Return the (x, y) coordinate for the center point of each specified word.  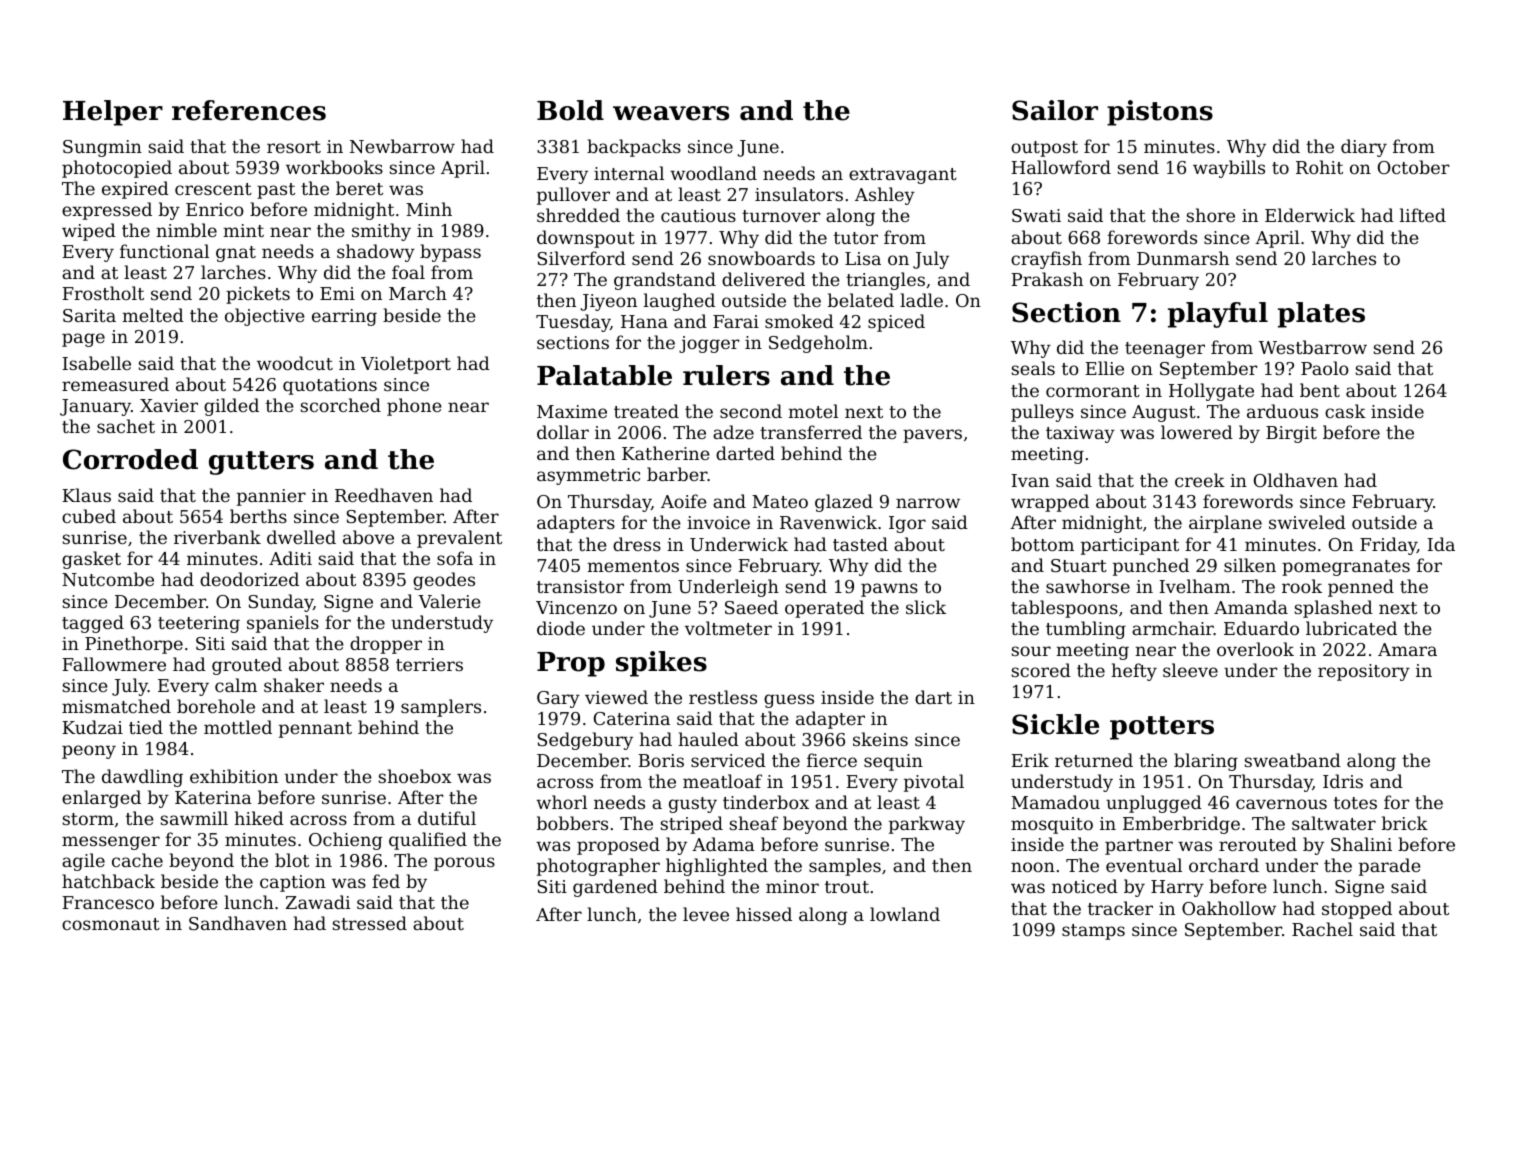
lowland (905, 914)
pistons (1160, 113)
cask (1345, 411)
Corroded (130, 459)
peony (89, 752)
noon (1033, 867)
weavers (671, 113)
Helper (113, 113)
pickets (258, 295)
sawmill (194, 818)
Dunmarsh (1183, 258)
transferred (811, 432)
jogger (709, 344)
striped (691, 825)
